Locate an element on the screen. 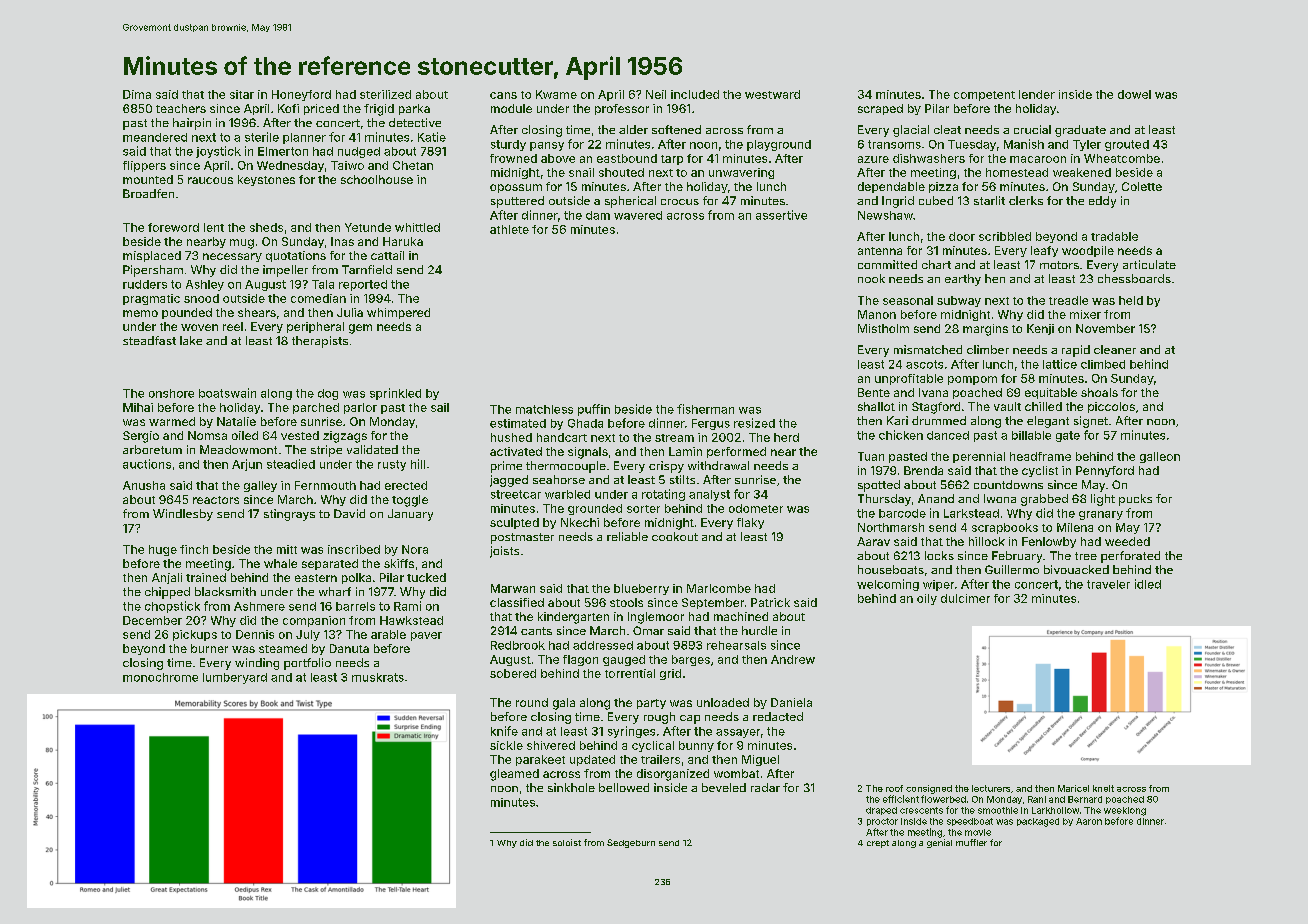 Image resolution: width=1308 pixels, height=924 pixels. shoals is located at coordinates (1099, 392).
